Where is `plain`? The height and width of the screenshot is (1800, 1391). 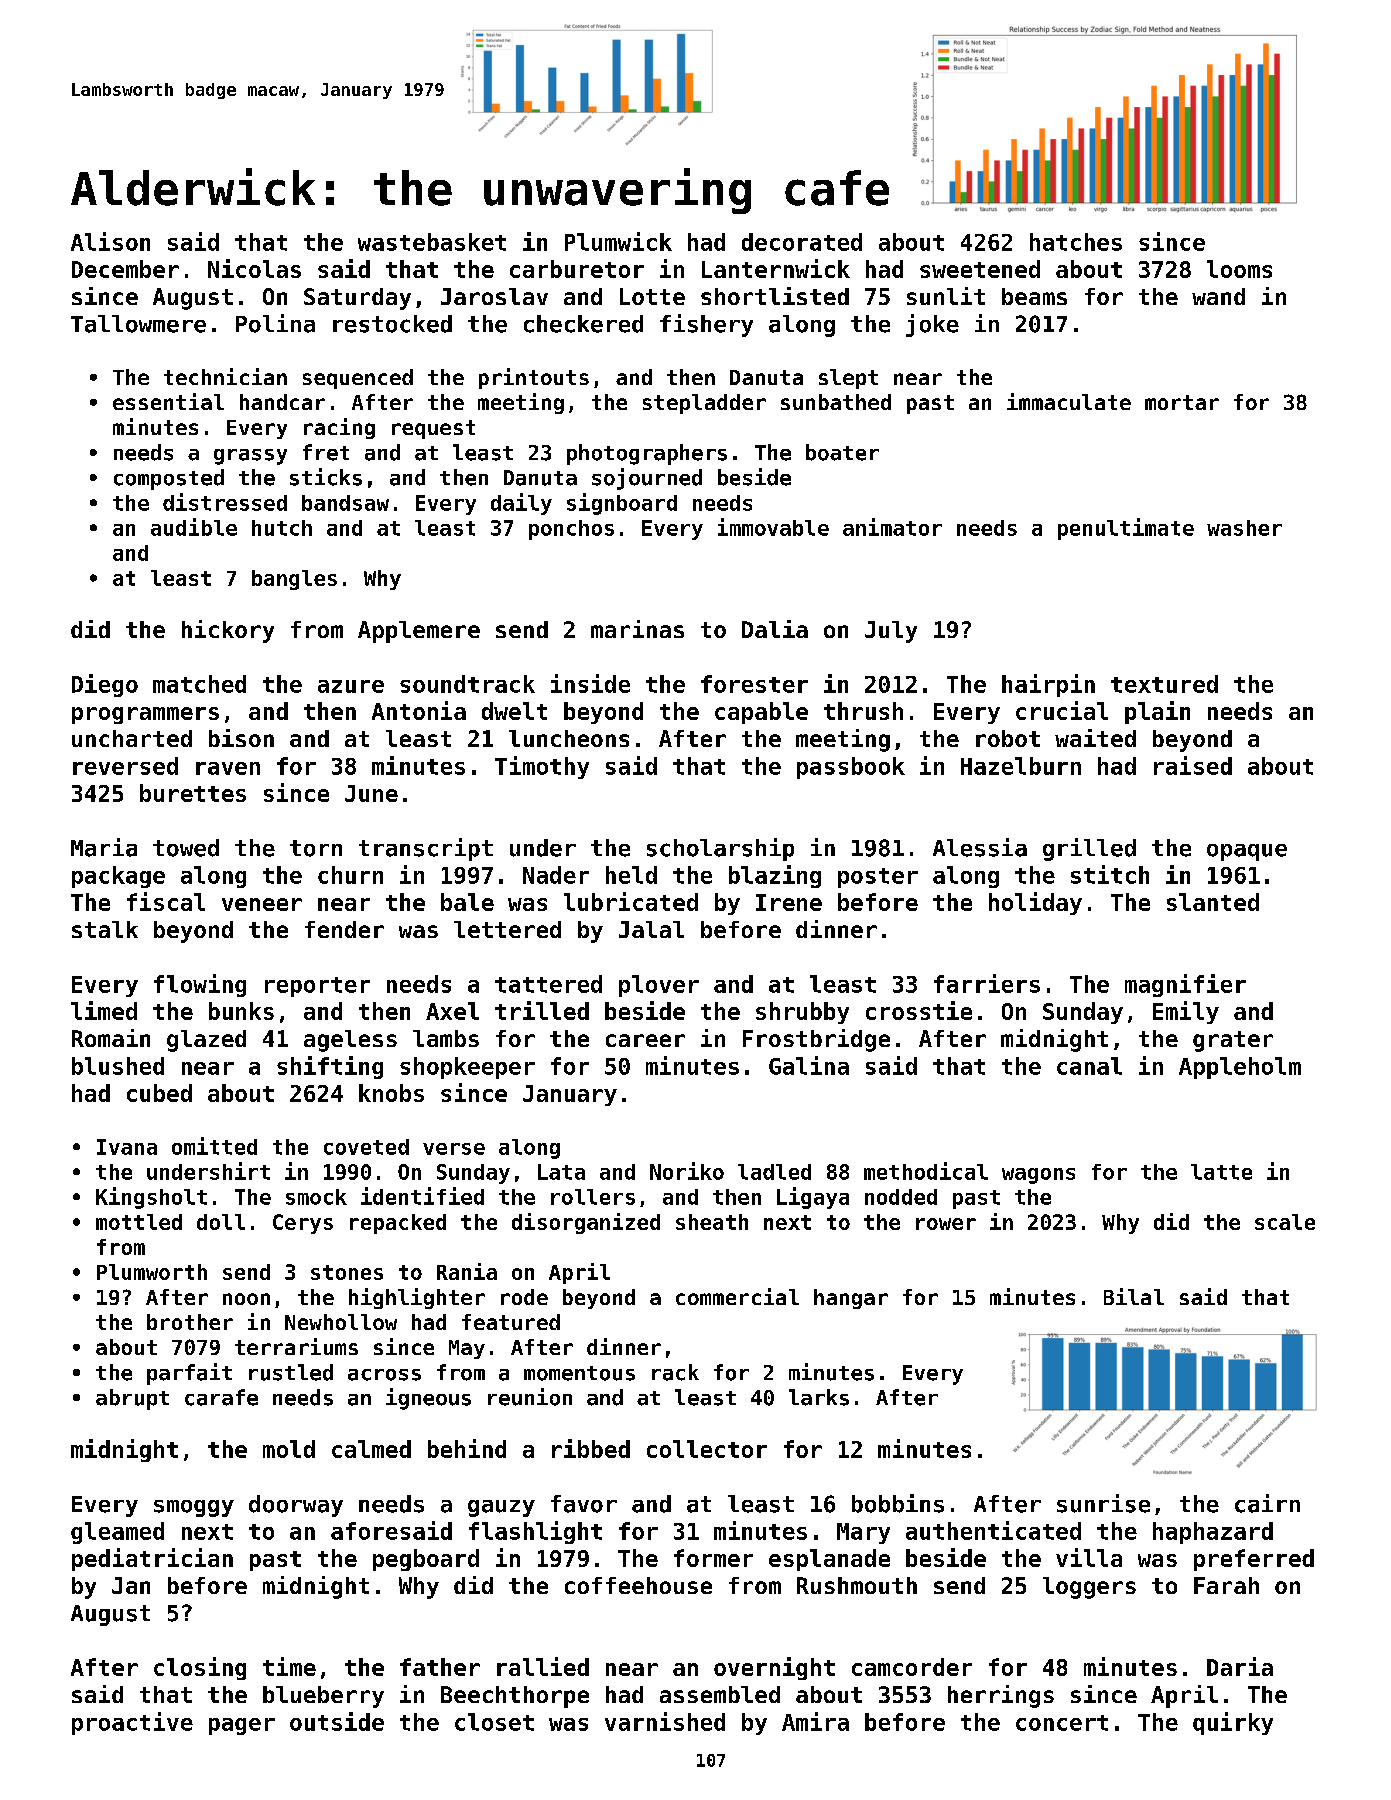
plain is located at coordinates (1157, 712).
